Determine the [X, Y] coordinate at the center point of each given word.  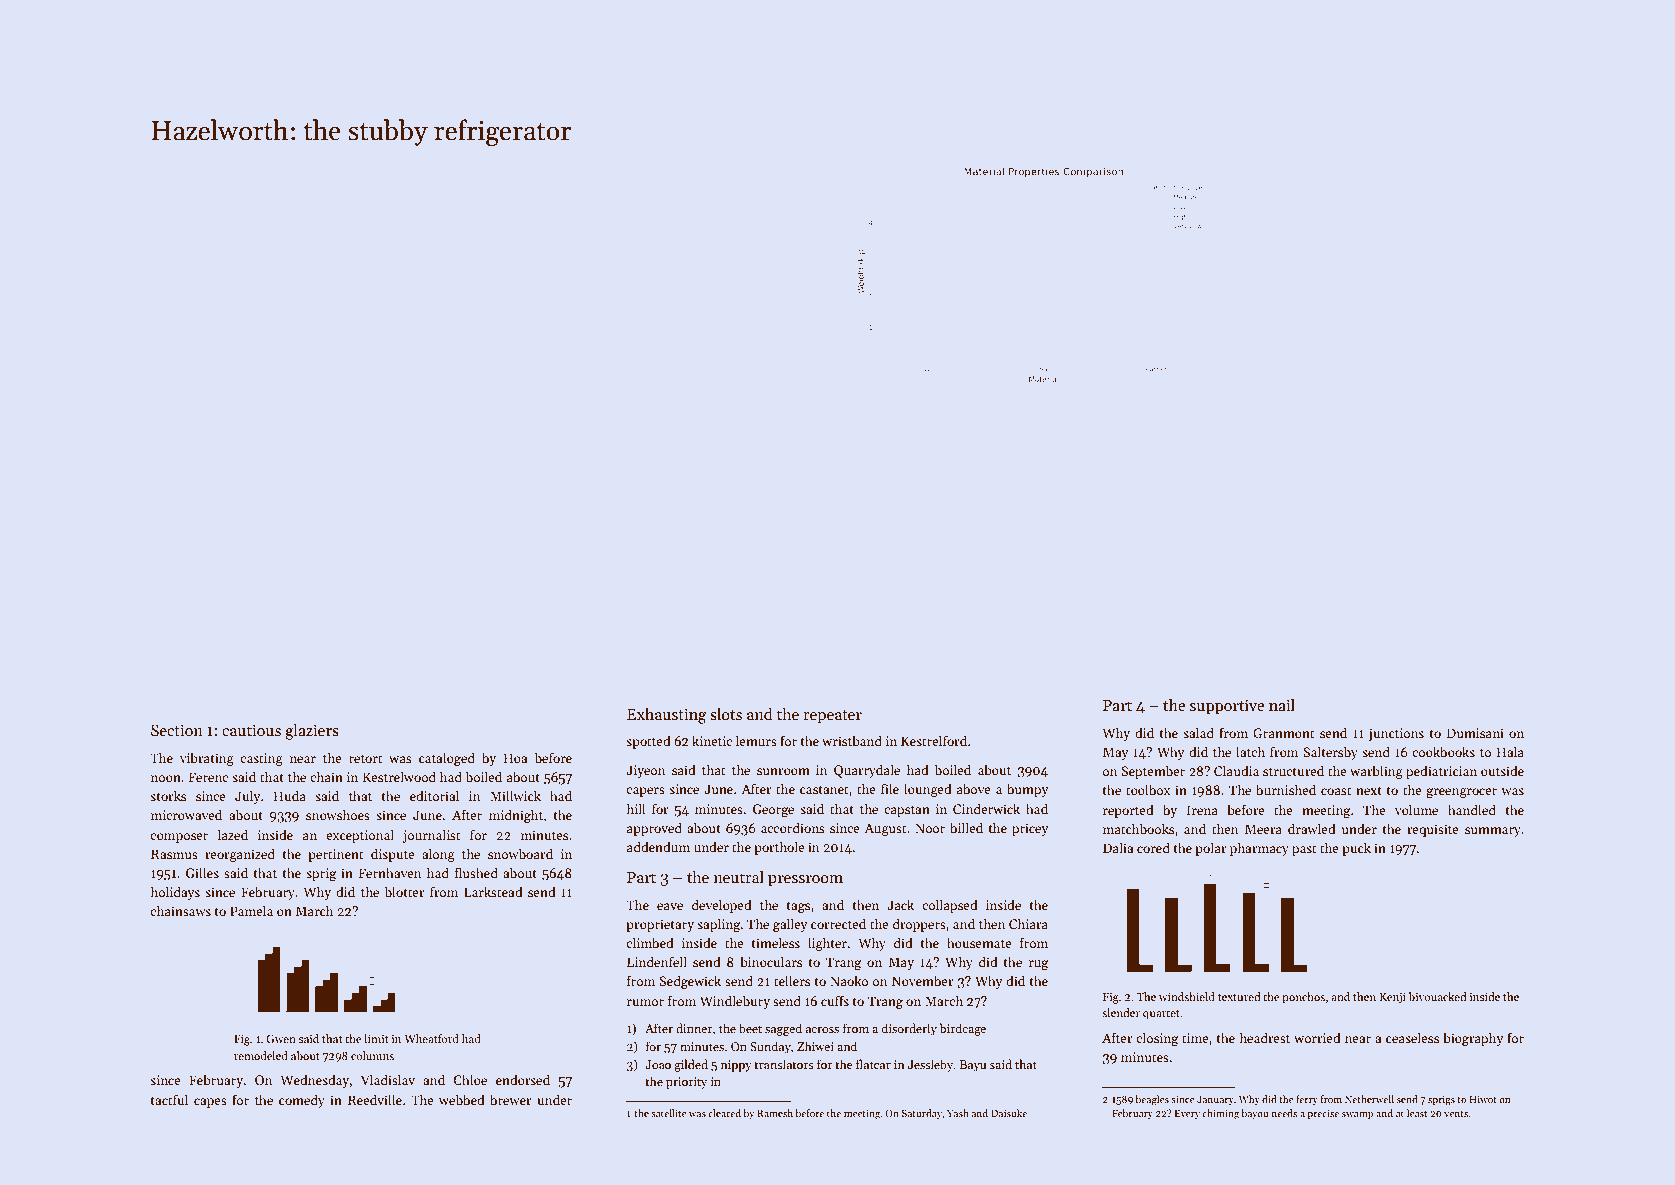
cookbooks [1443, 751]
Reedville [375, 1099]
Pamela [251, 910]
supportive [1227, 707]
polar [1211, 849]
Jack [900, 904]
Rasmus [174, 854]
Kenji [1393, 998]
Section [177, 730]
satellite [668, 1113]
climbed [650, 942]
